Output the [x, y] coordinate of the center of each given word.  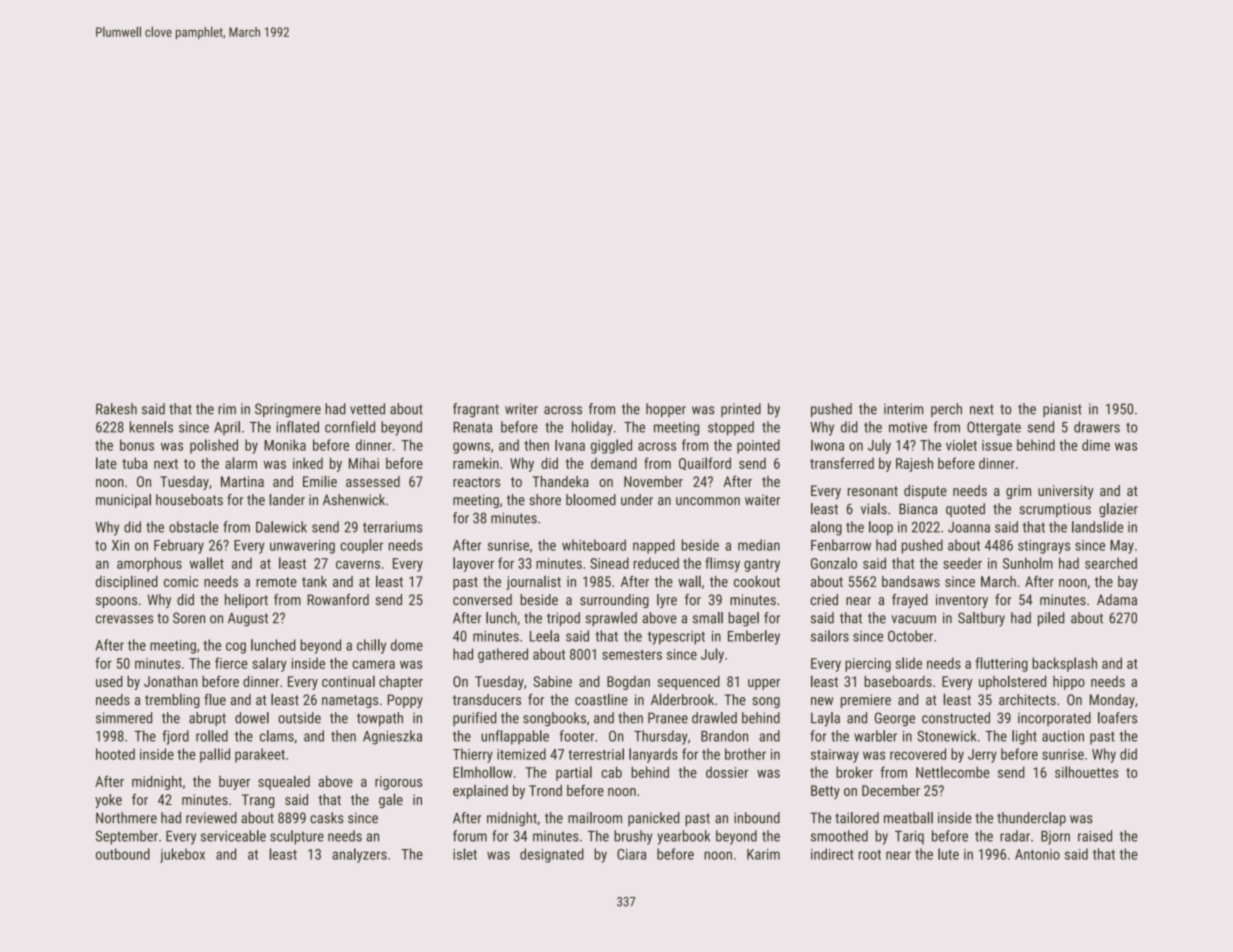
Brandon [724, 736]
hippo [1069, 683]
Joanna [969, 527]
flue [215, 699]
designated [552, 855]
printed [741, 410]
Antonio [1037, 854]
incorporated [1054, 719]
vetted [367, 409]
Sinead [609, 563]
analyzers [359, 855]
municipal [123, 501]
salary [269, 664]
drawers [1097, 427]
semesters [632, 655]
